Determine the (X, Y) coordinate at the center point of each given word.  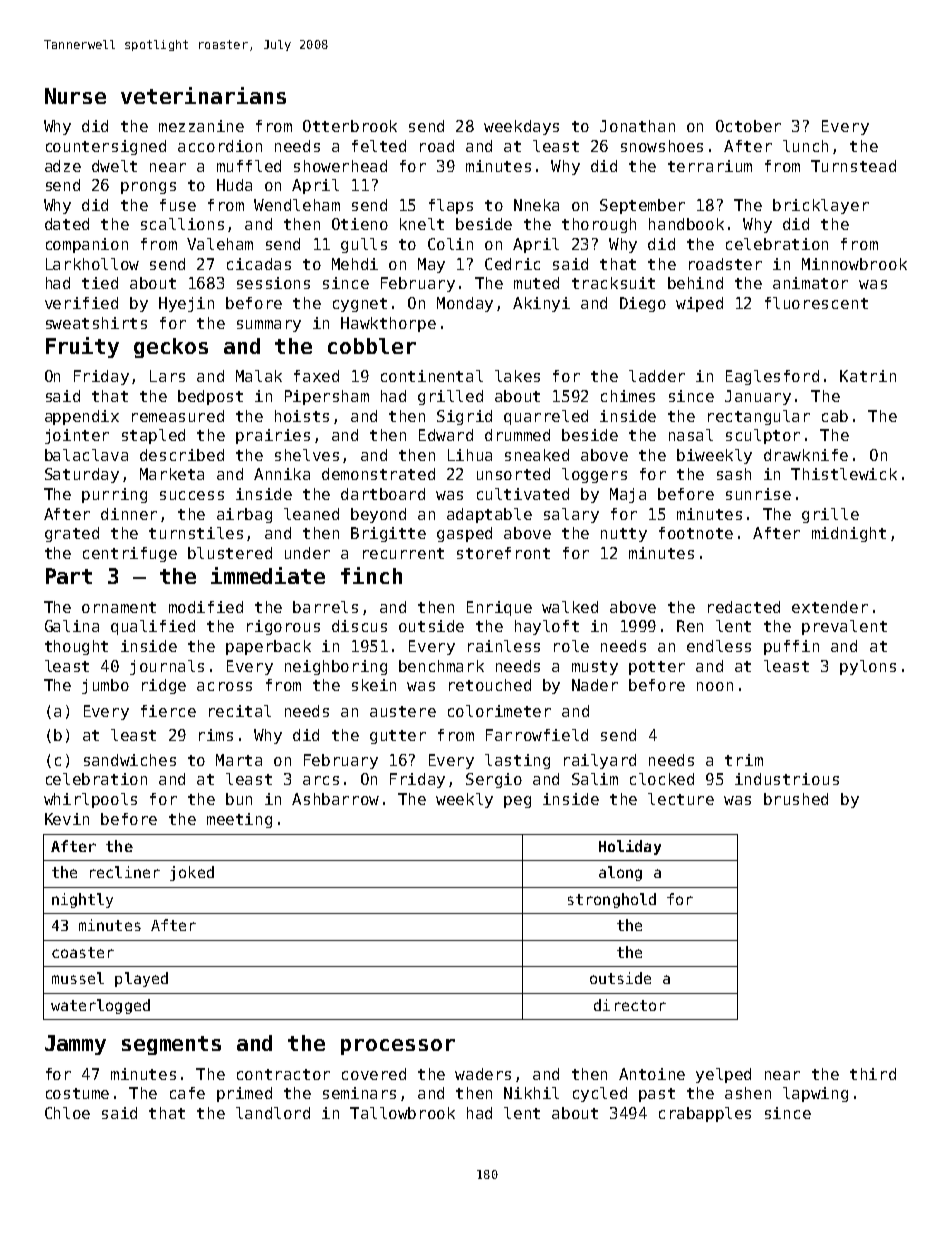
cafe (187, 1093)
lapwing (815, 1094)
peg (517, 802)
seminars (359, 1093)
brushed (796, 799)
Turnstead (853, 166)
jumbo (105, 686)
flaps (451, 206)
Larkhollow (92, 264)
